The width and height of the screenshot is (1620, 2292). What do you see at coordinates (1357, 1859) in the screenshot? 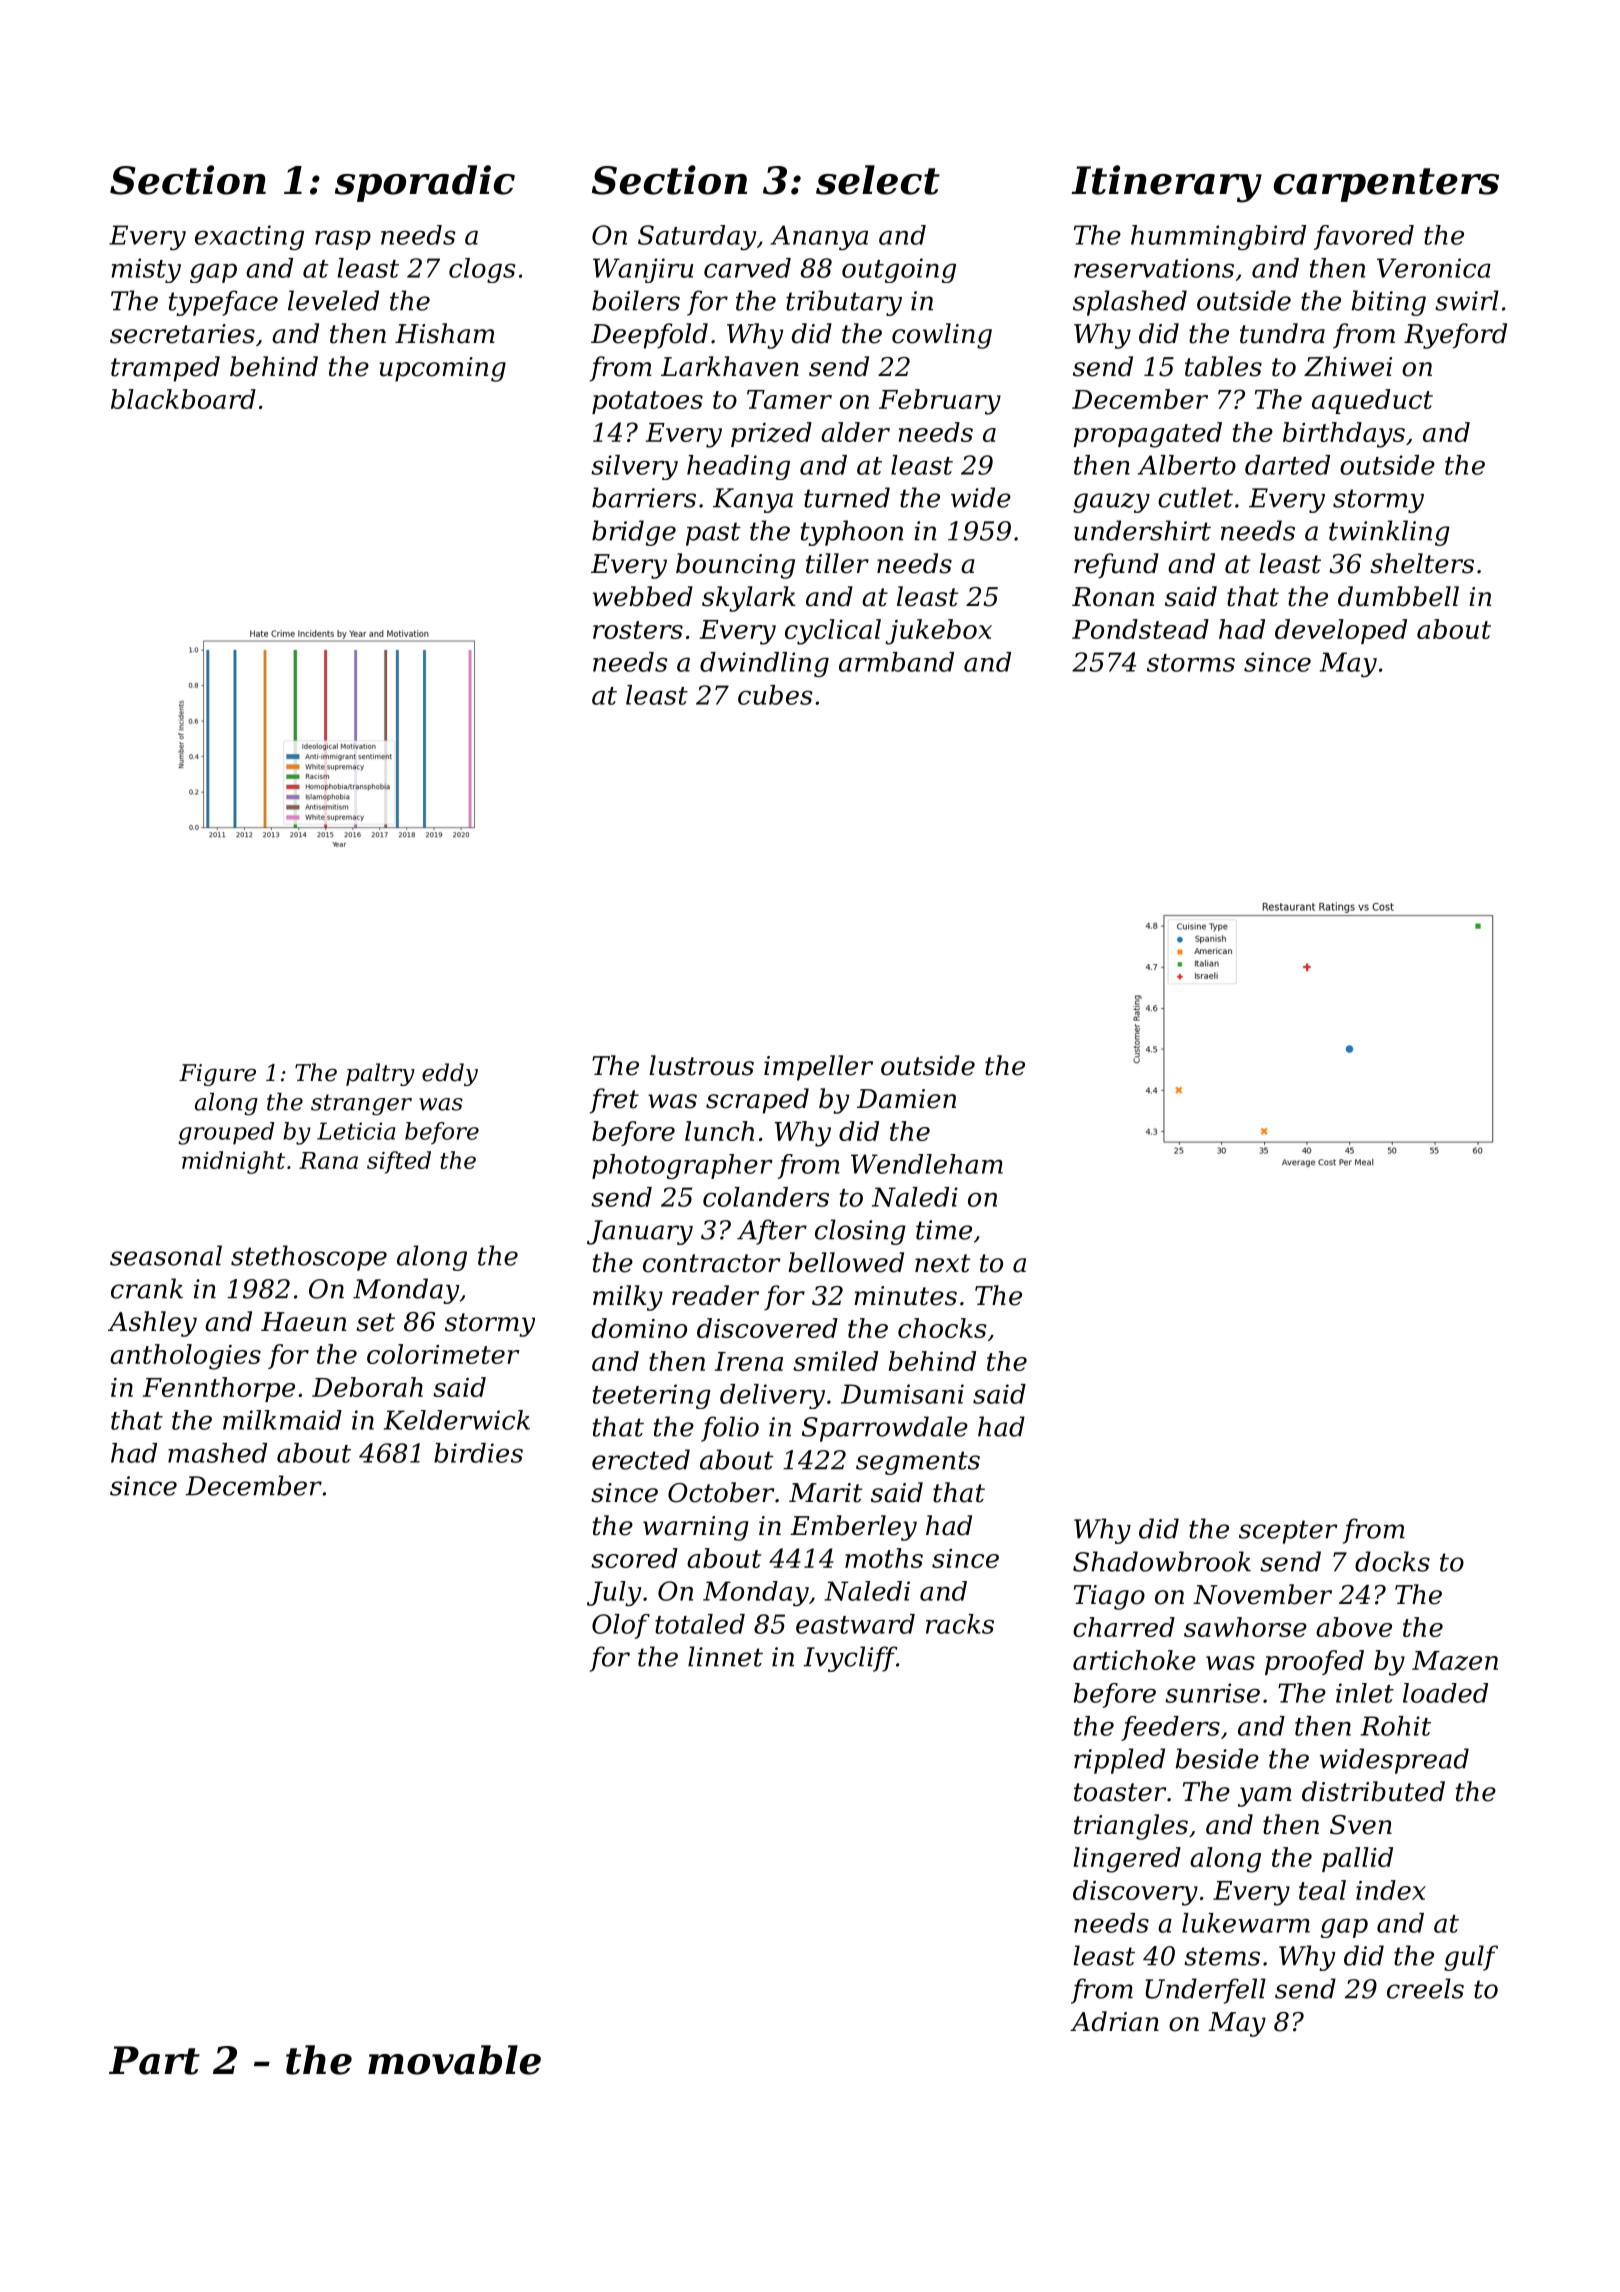
I see `pallid` at bounding box center [1357, 1859].
